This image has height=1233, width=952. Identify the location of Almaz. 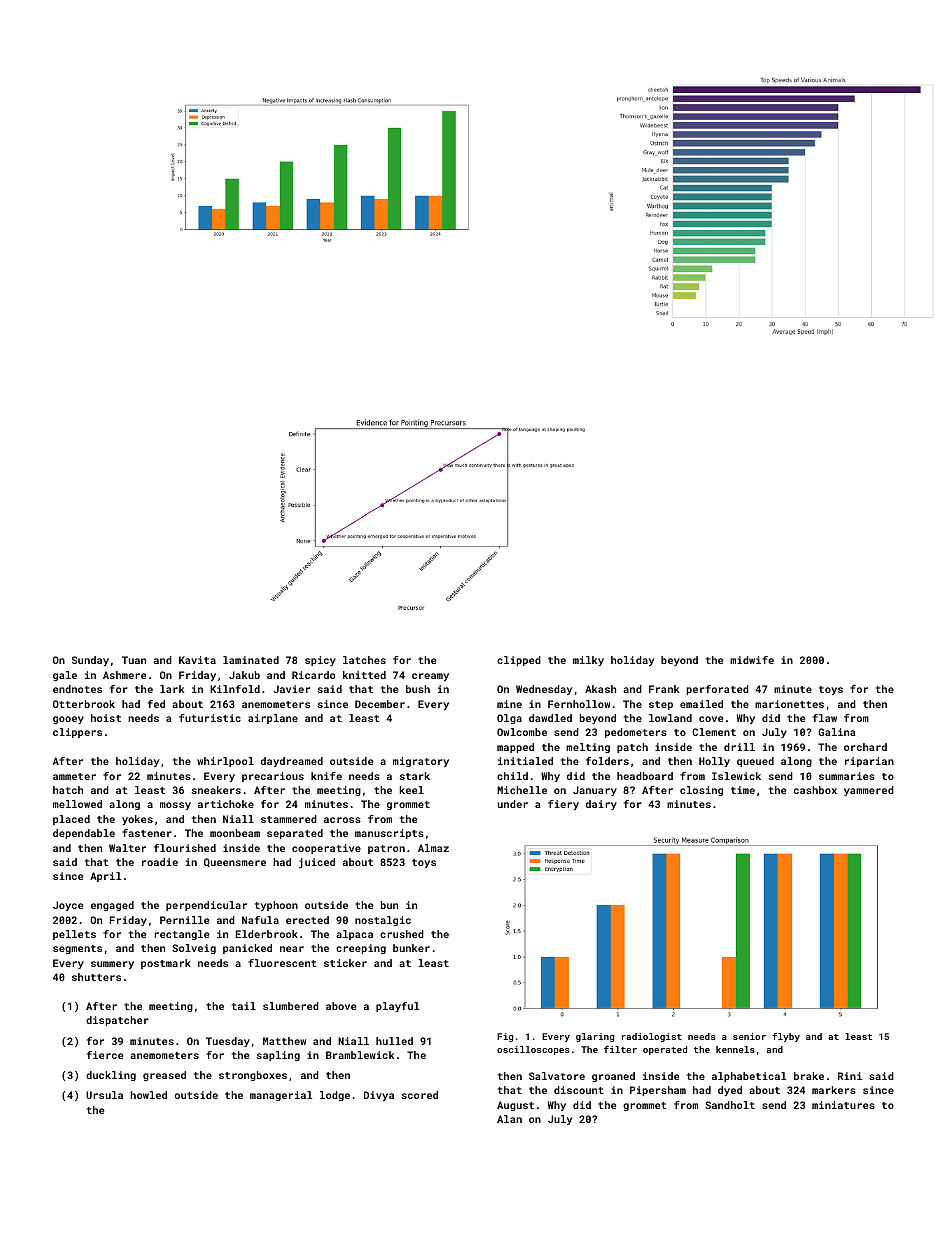
(433, 848).
